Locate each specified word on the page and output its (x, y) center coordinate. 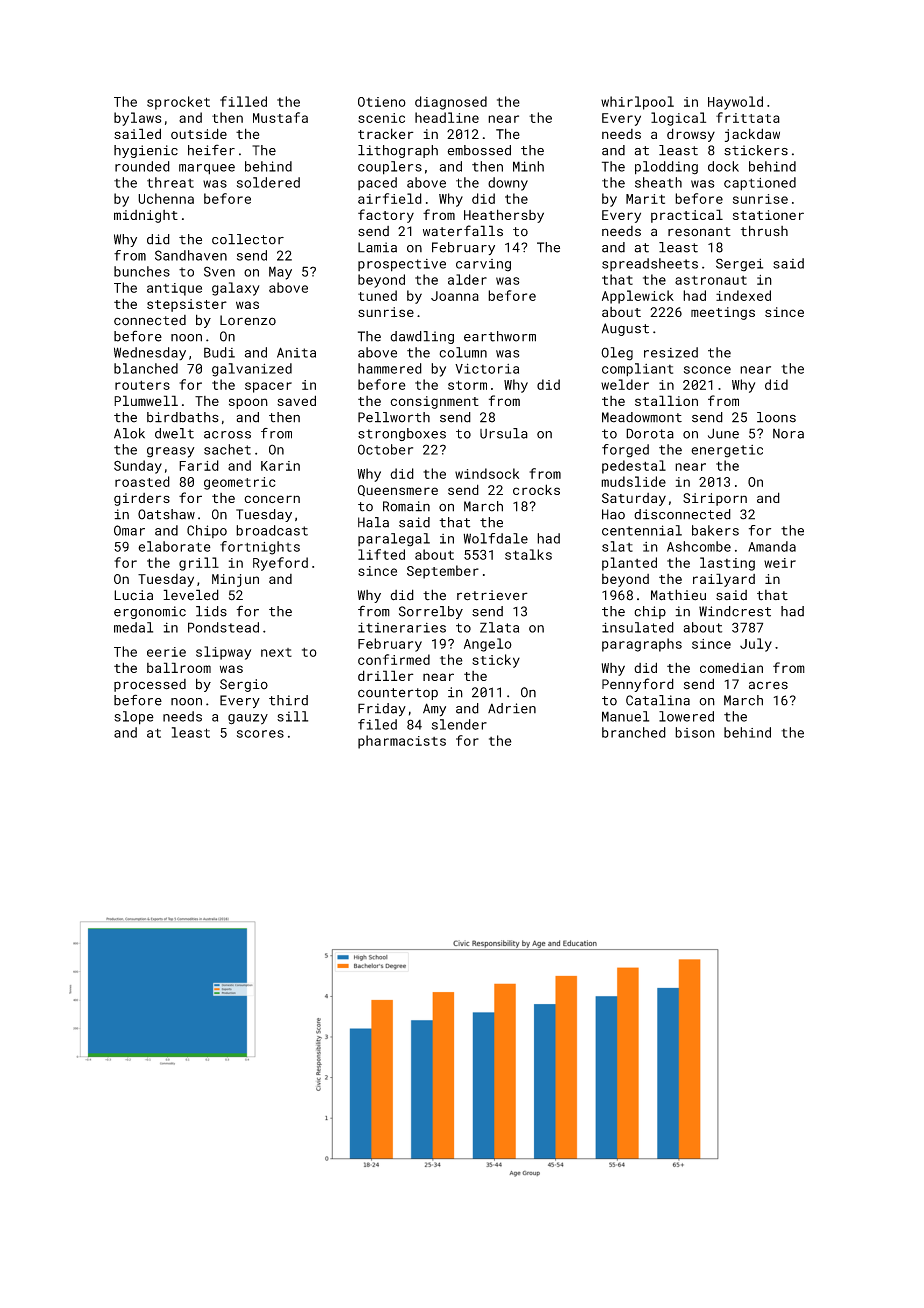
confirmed (394, 659)
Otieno (382, 102)
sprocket (178, 103)
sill (292, 716)
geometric (240, 483)
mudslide (633, 481)
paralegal (394, 540)
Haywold (735, 103)
